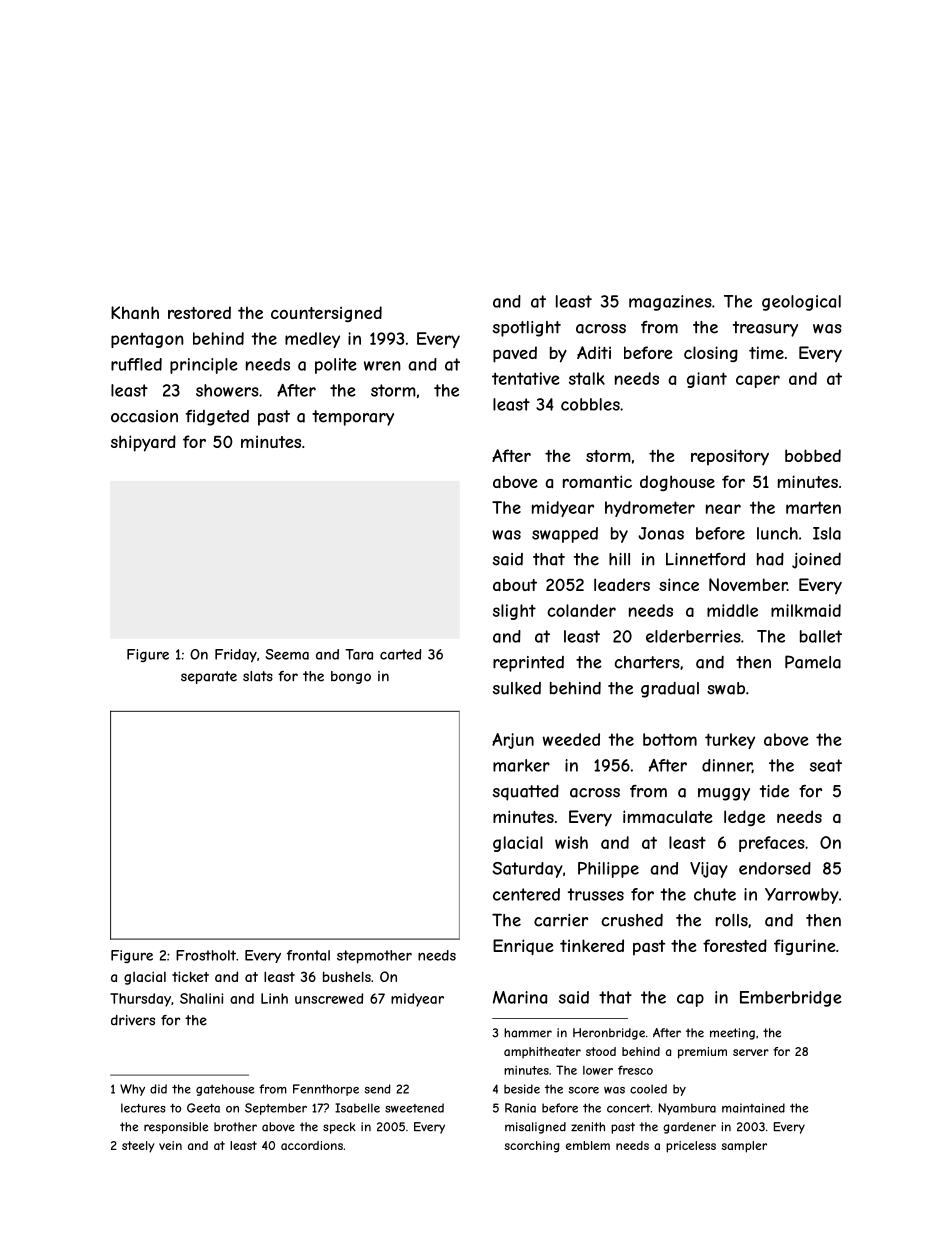 Image resolution: width=952 pixels, height=1233 pixels. Describe the element at coordinates (133, 1020) in the document. I see `drivers` at that location.
